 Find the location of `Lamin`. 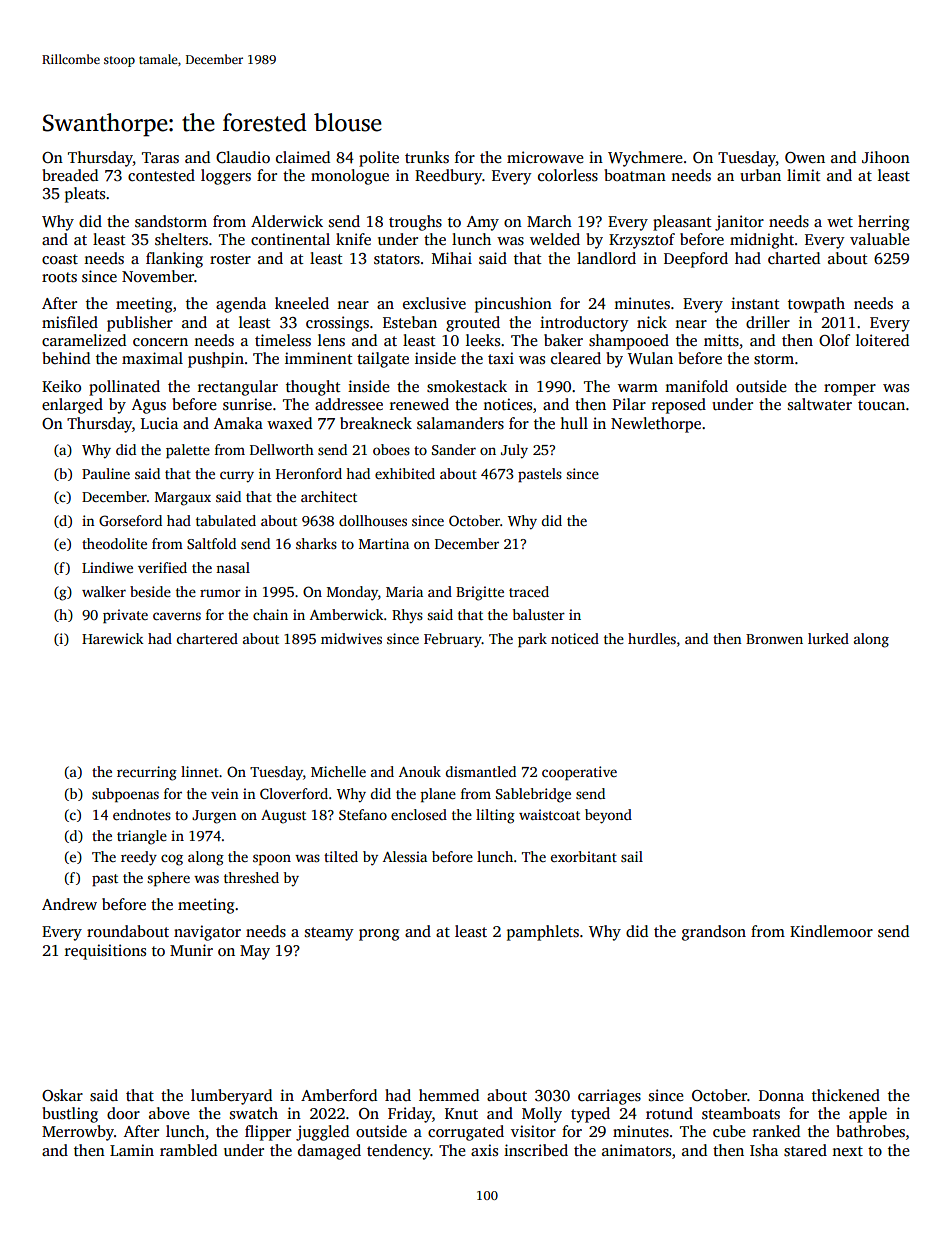

Lamin is located at coordinates (132, 1150).
